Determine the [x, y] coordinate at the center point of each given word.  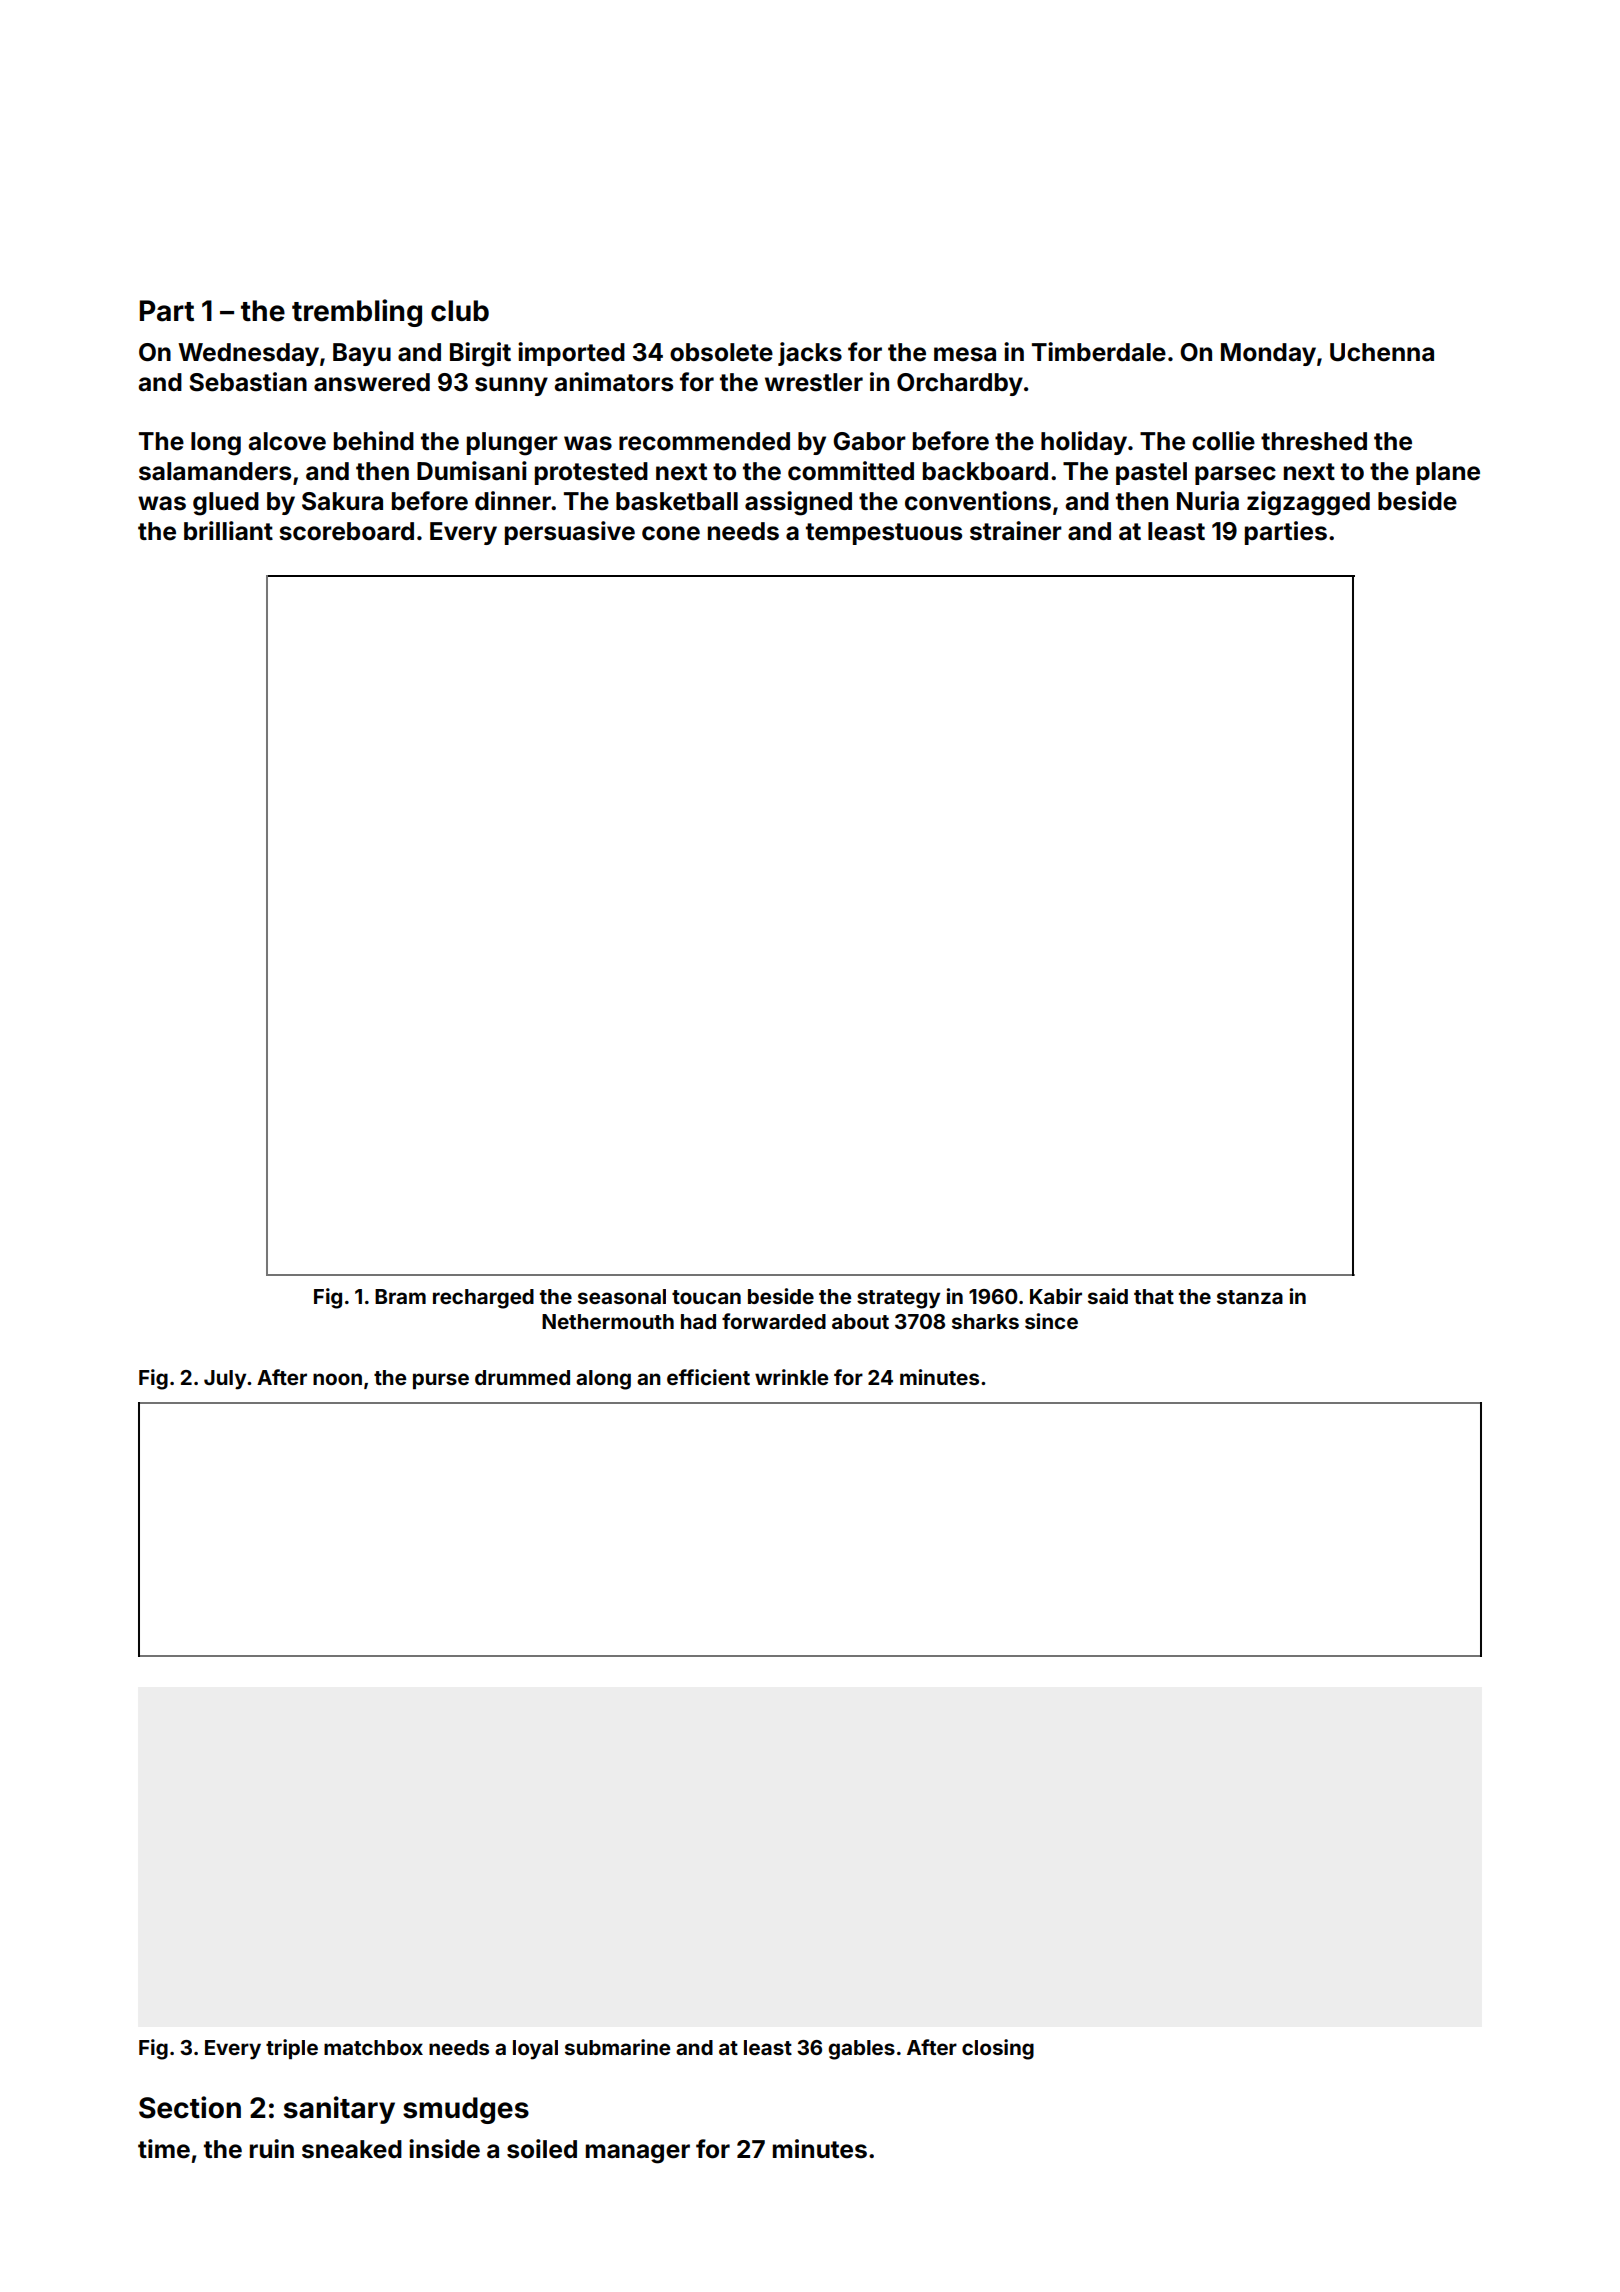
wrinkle [791, 1377]
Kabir [1056, 1296]
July [225, 1380]
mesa [965, 354]
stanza [1250, 1297]
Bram [400, 1296]
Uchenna [1382, 352]
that [1154, 1296]
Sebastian [248, 382]
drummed [522, 1377]
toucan [706, 1297]
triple [292, 2049]
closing [998, 2049]
